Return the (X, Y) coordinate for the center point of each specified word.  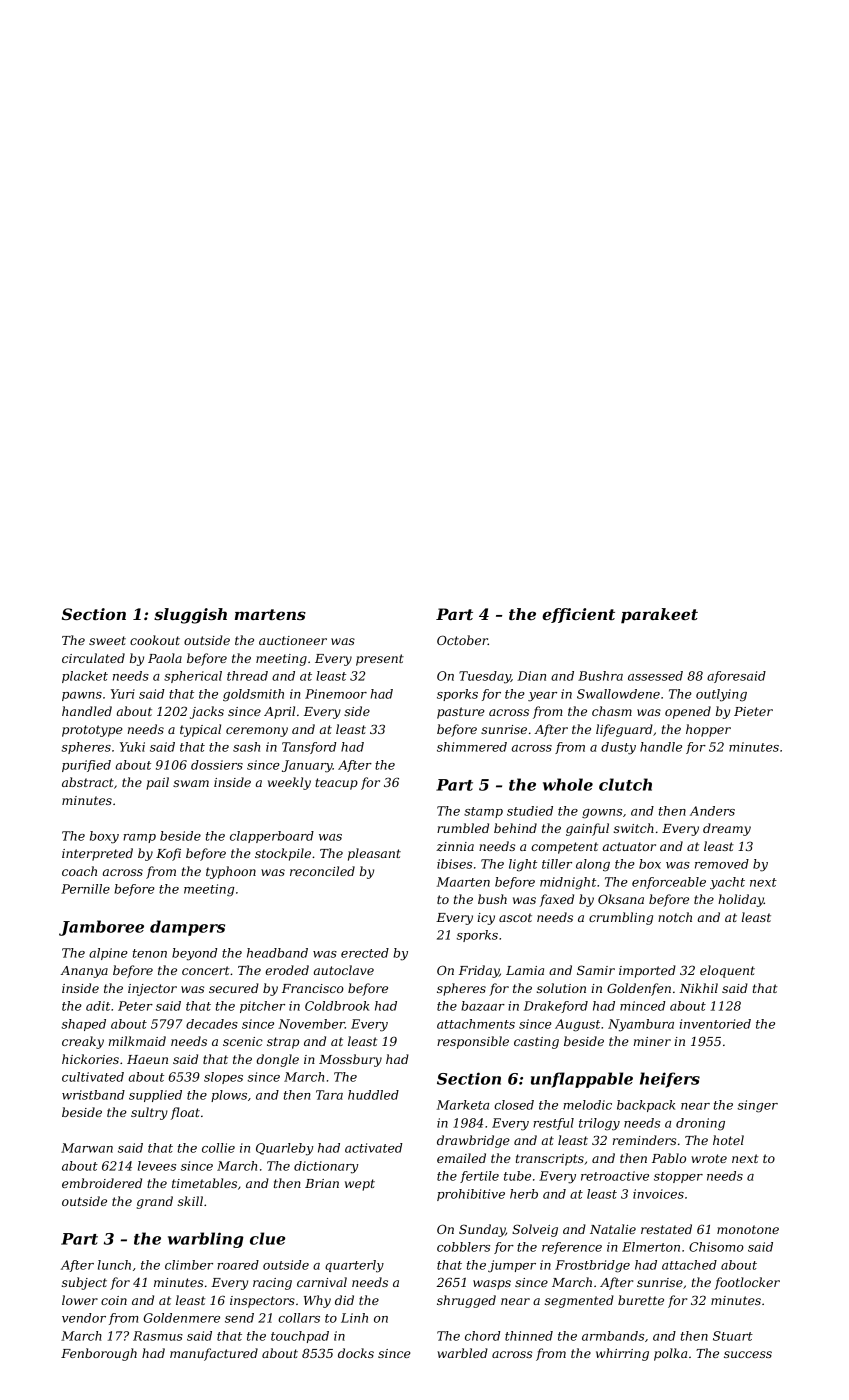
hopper (708, 730)
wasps (492, 1285)
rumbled (463, 828)
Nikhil (699, 988)
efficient (578, 615)
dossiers (217, 765)
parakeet (659, 616)
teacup (336, 784)
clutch (625, 784)
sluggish (190, 616)
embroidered (102, 1183)
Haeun (147, 1059)
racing (272, 1284)
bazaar (483, 1006)
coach (79, 871)
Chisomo (716, 1247)
